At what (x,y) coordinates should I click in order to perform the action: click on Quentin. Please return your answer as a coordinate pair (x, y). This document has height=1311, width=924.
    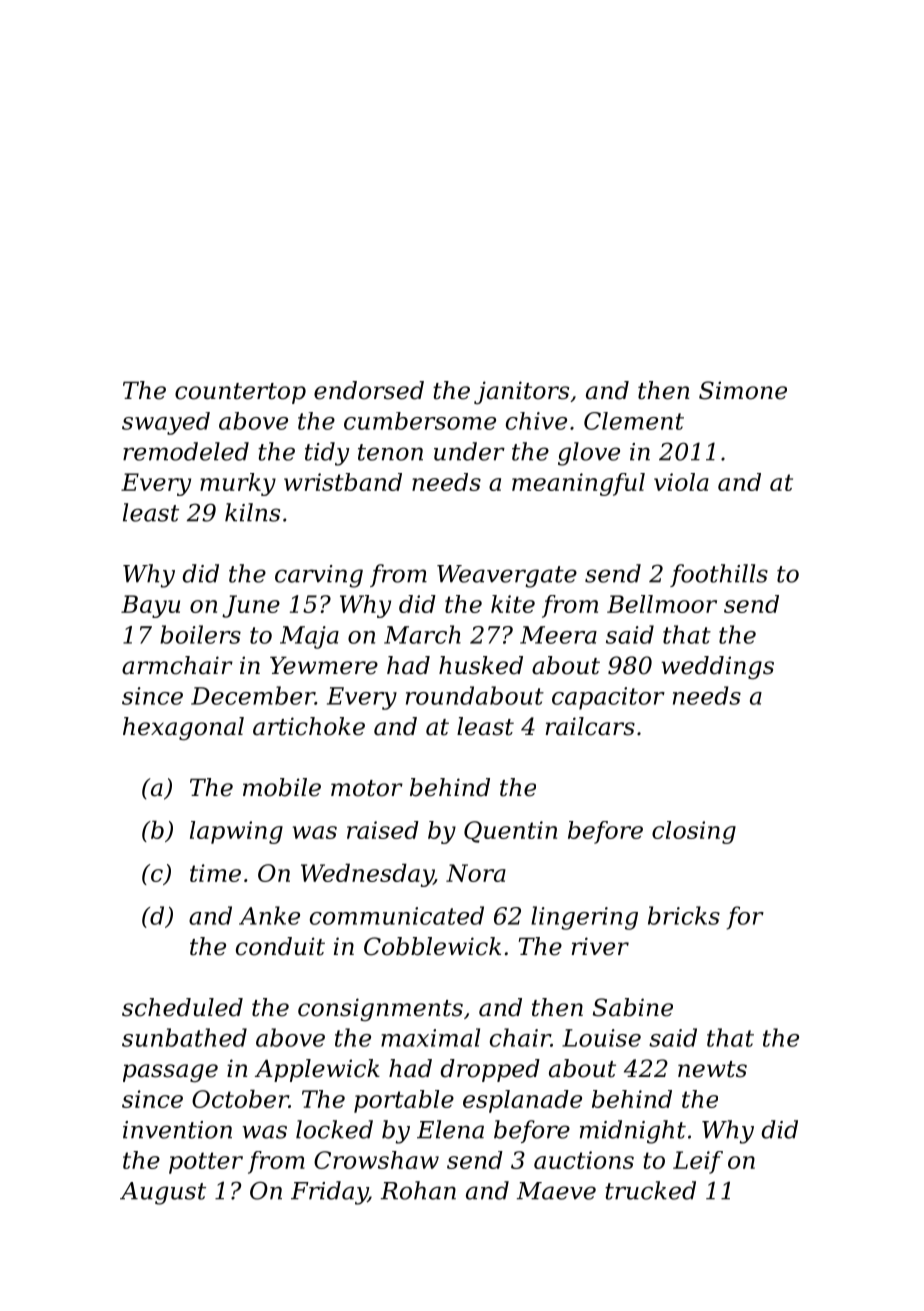
    Looking at the image, I should click on (510, 832).
